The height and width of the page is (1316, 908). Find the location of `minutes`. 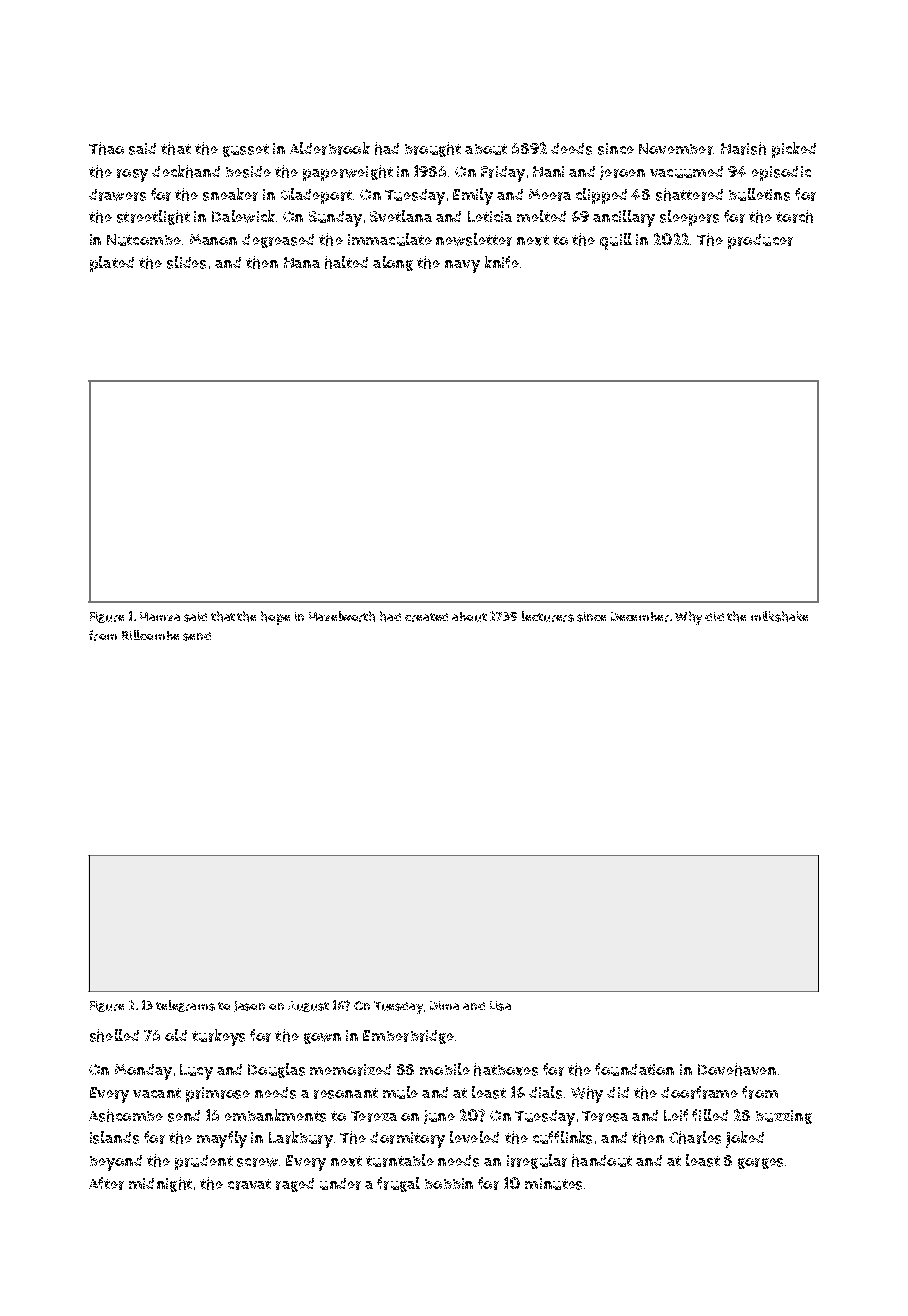

minutes is located at coordinates (553, 1184).
